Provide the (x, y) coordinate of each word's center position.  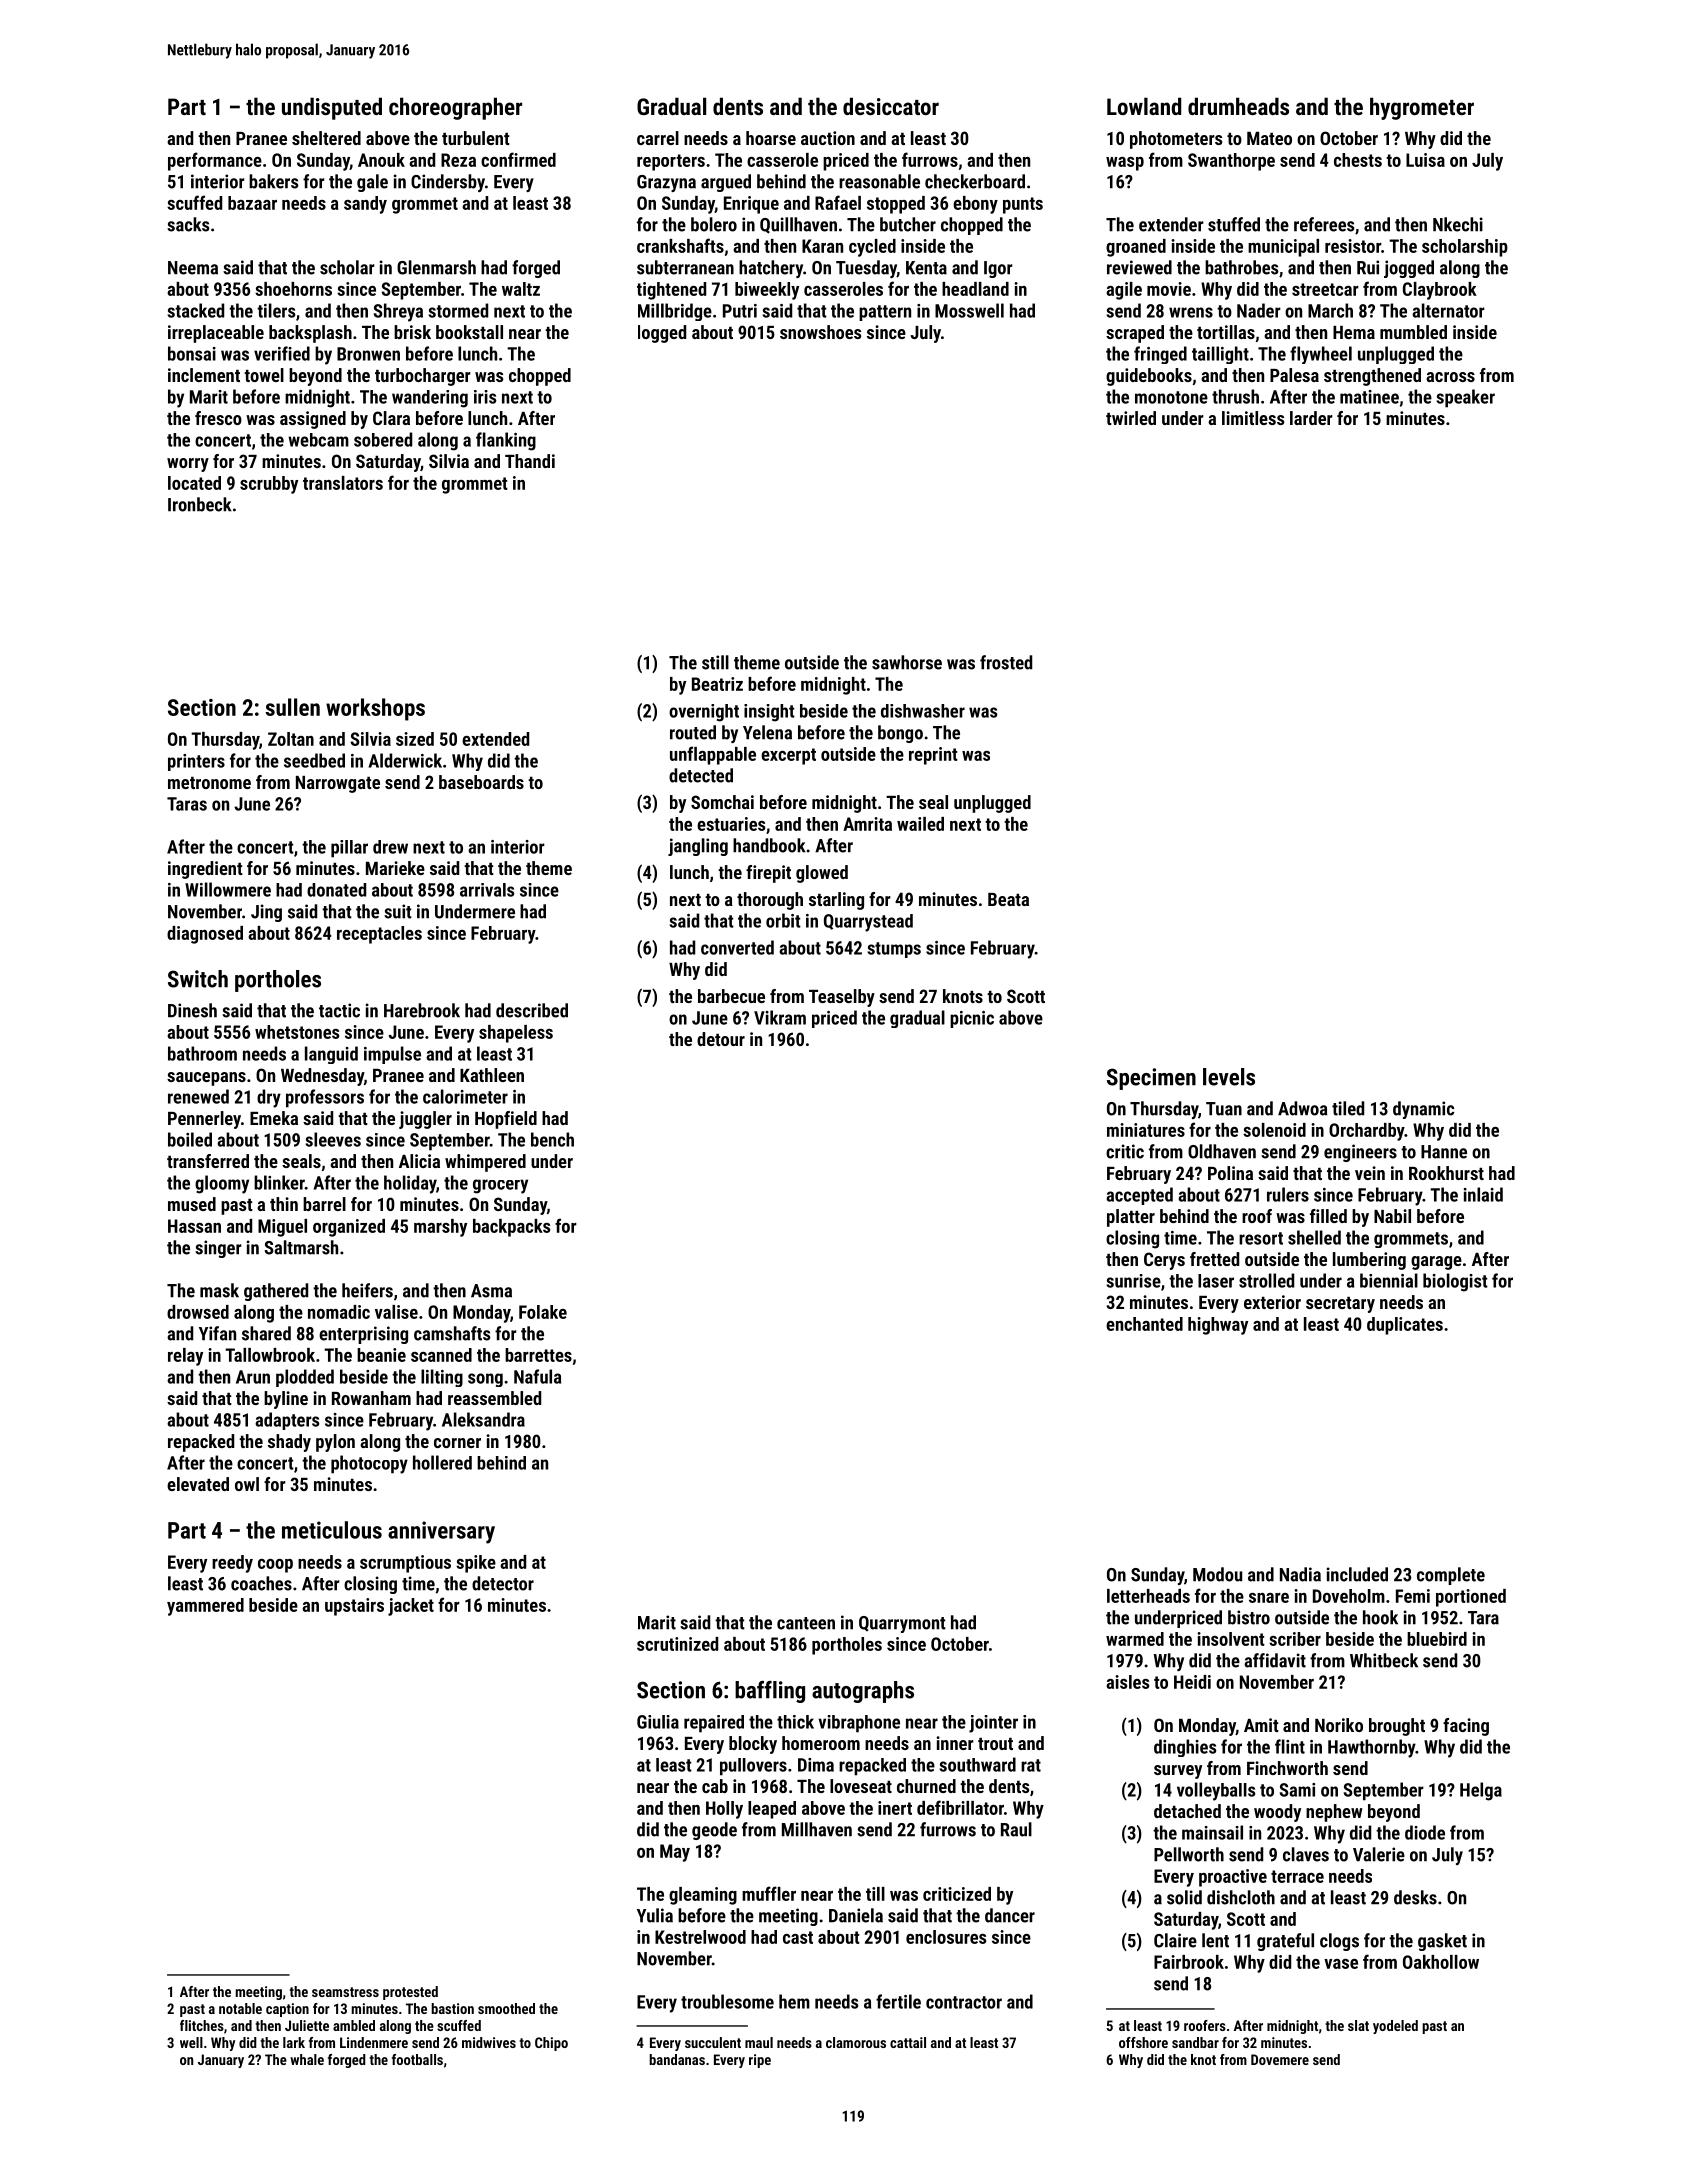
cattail (908, 2042)
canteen (806, 1623)
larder (1311, 418)
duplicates (1405, 1326)
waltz (521, 289)
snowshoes (820, 332)
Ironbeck (200, 504)
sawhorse (907, 662)
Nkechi (1458, 224)
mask (219, 1290)
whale (307, 2059)
